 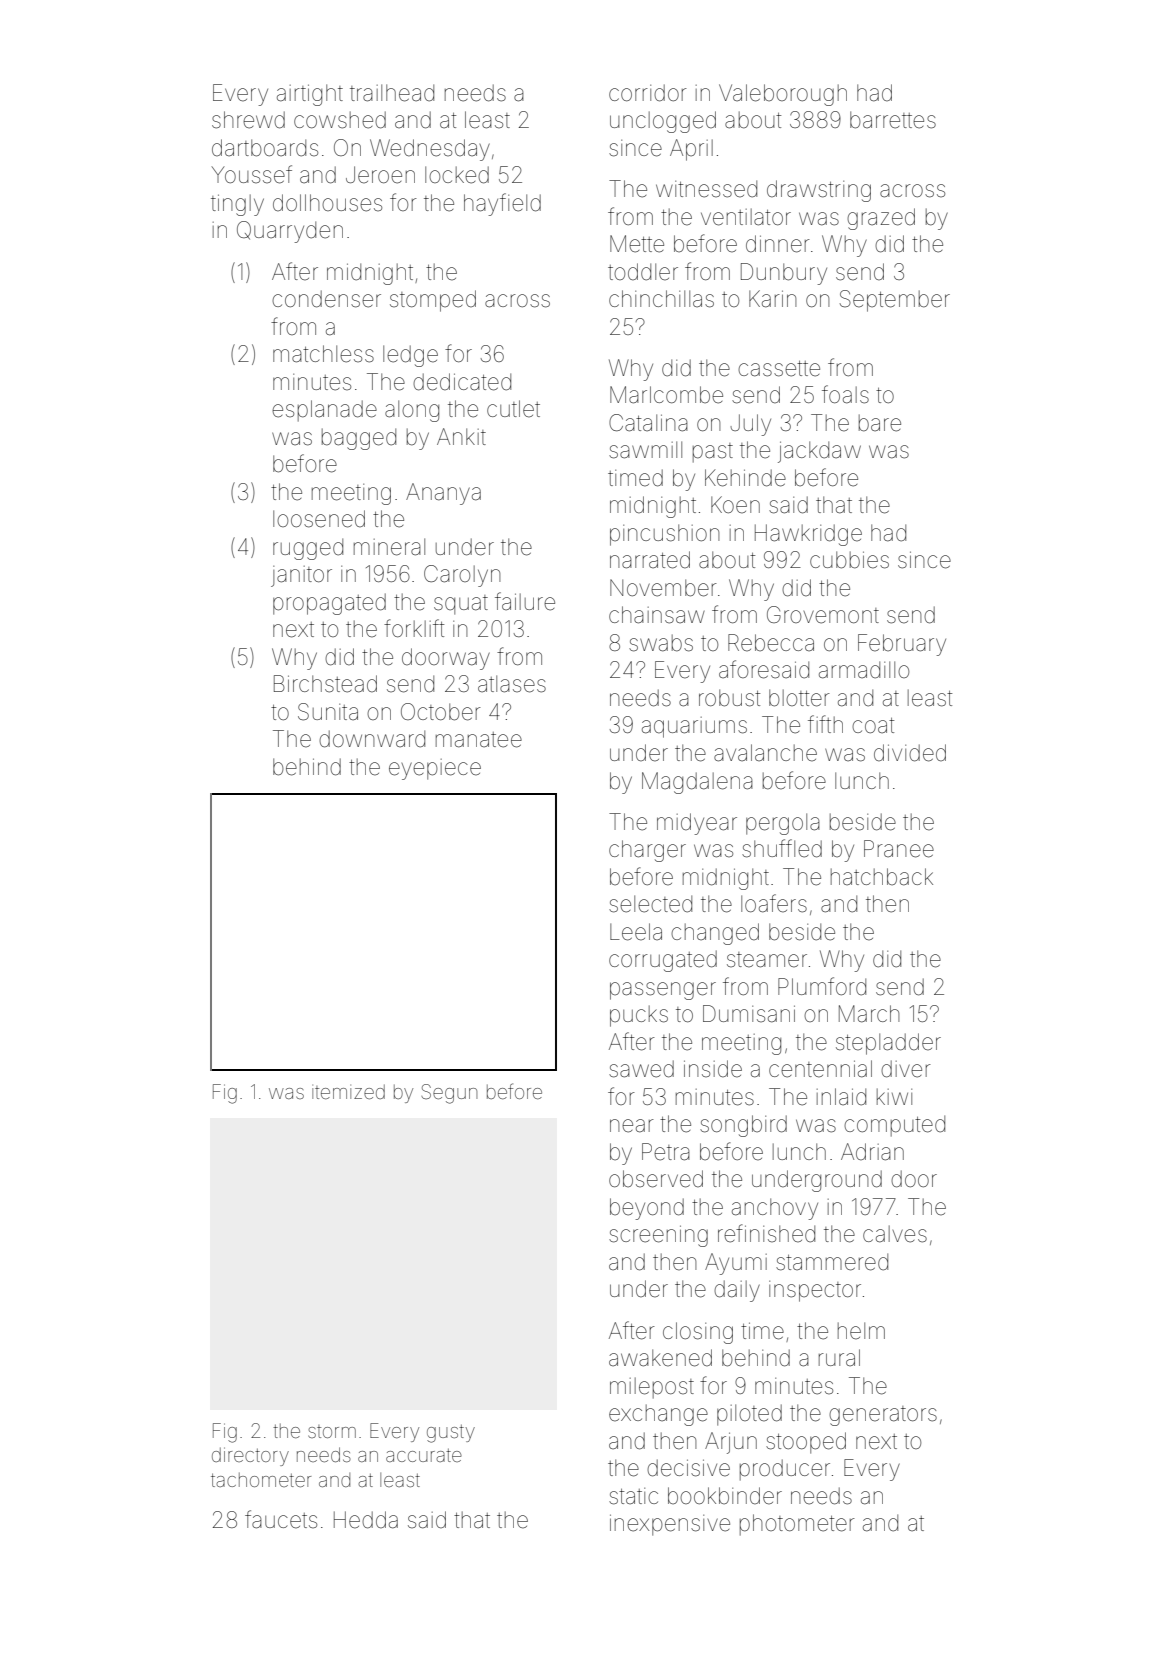 I want to click on failure, so click(x=525, y=601).
